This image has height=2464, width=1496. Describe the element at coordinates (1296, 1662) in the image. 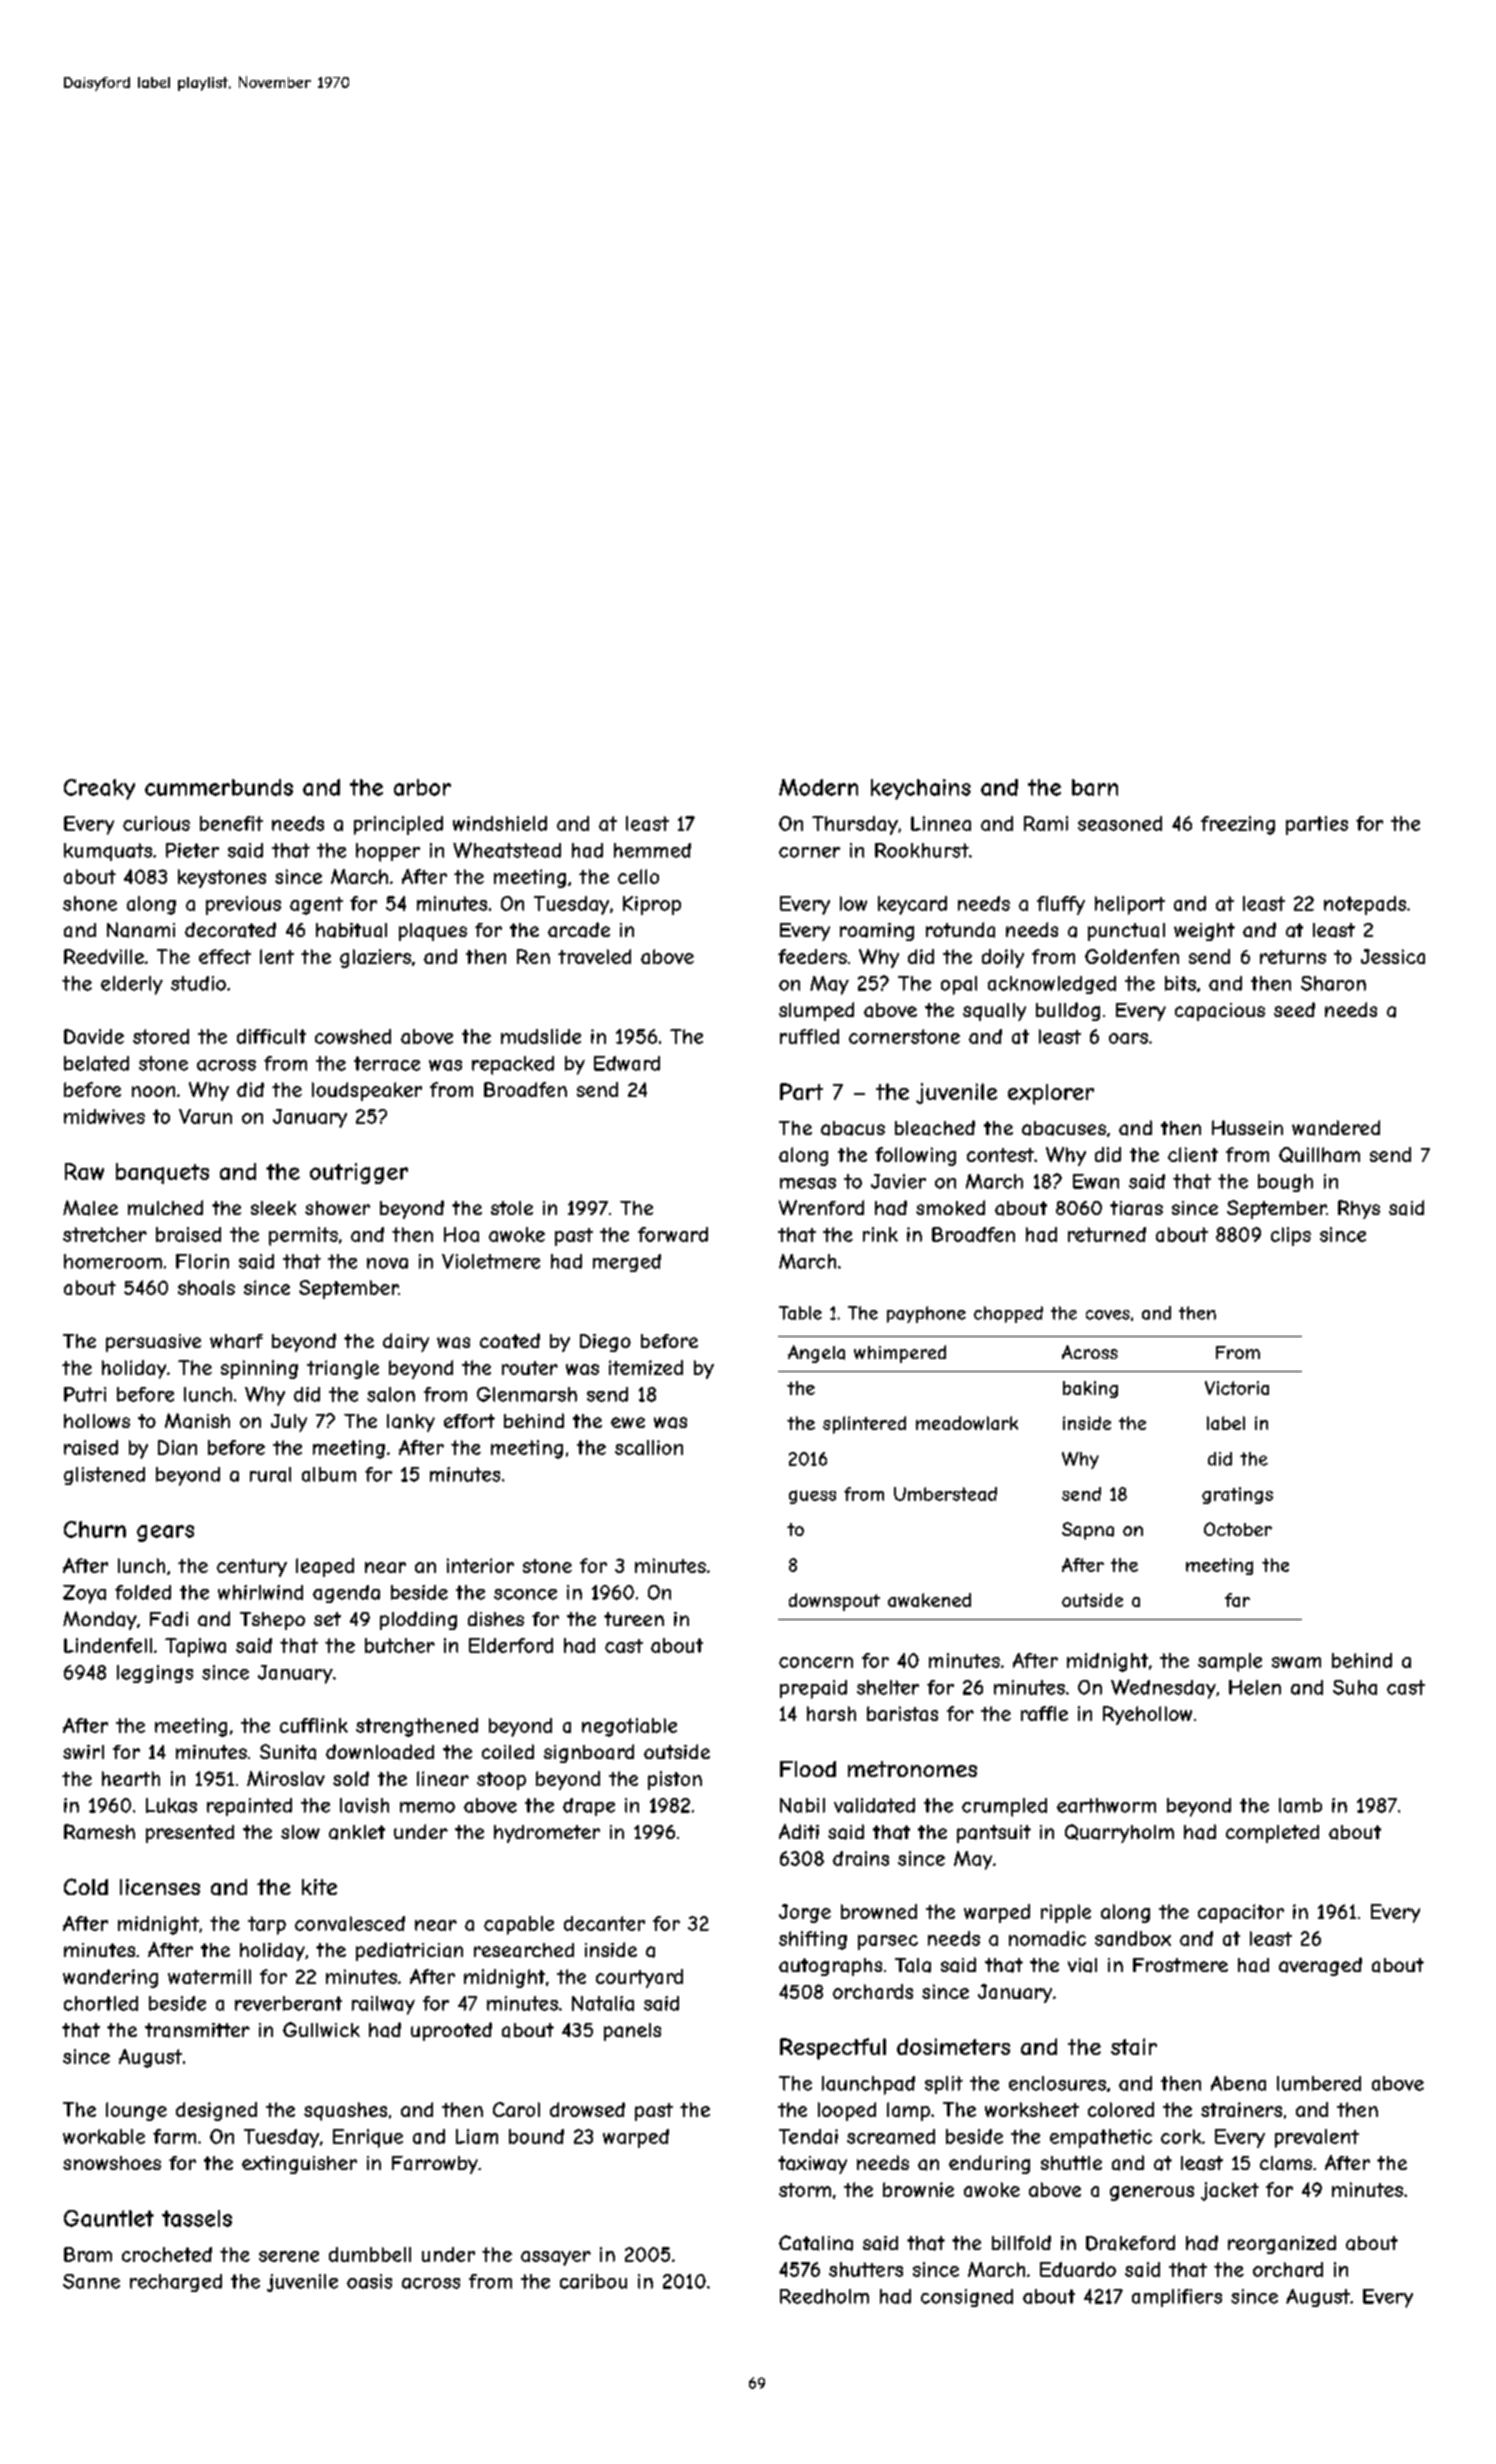

I see `swam` at that location.
